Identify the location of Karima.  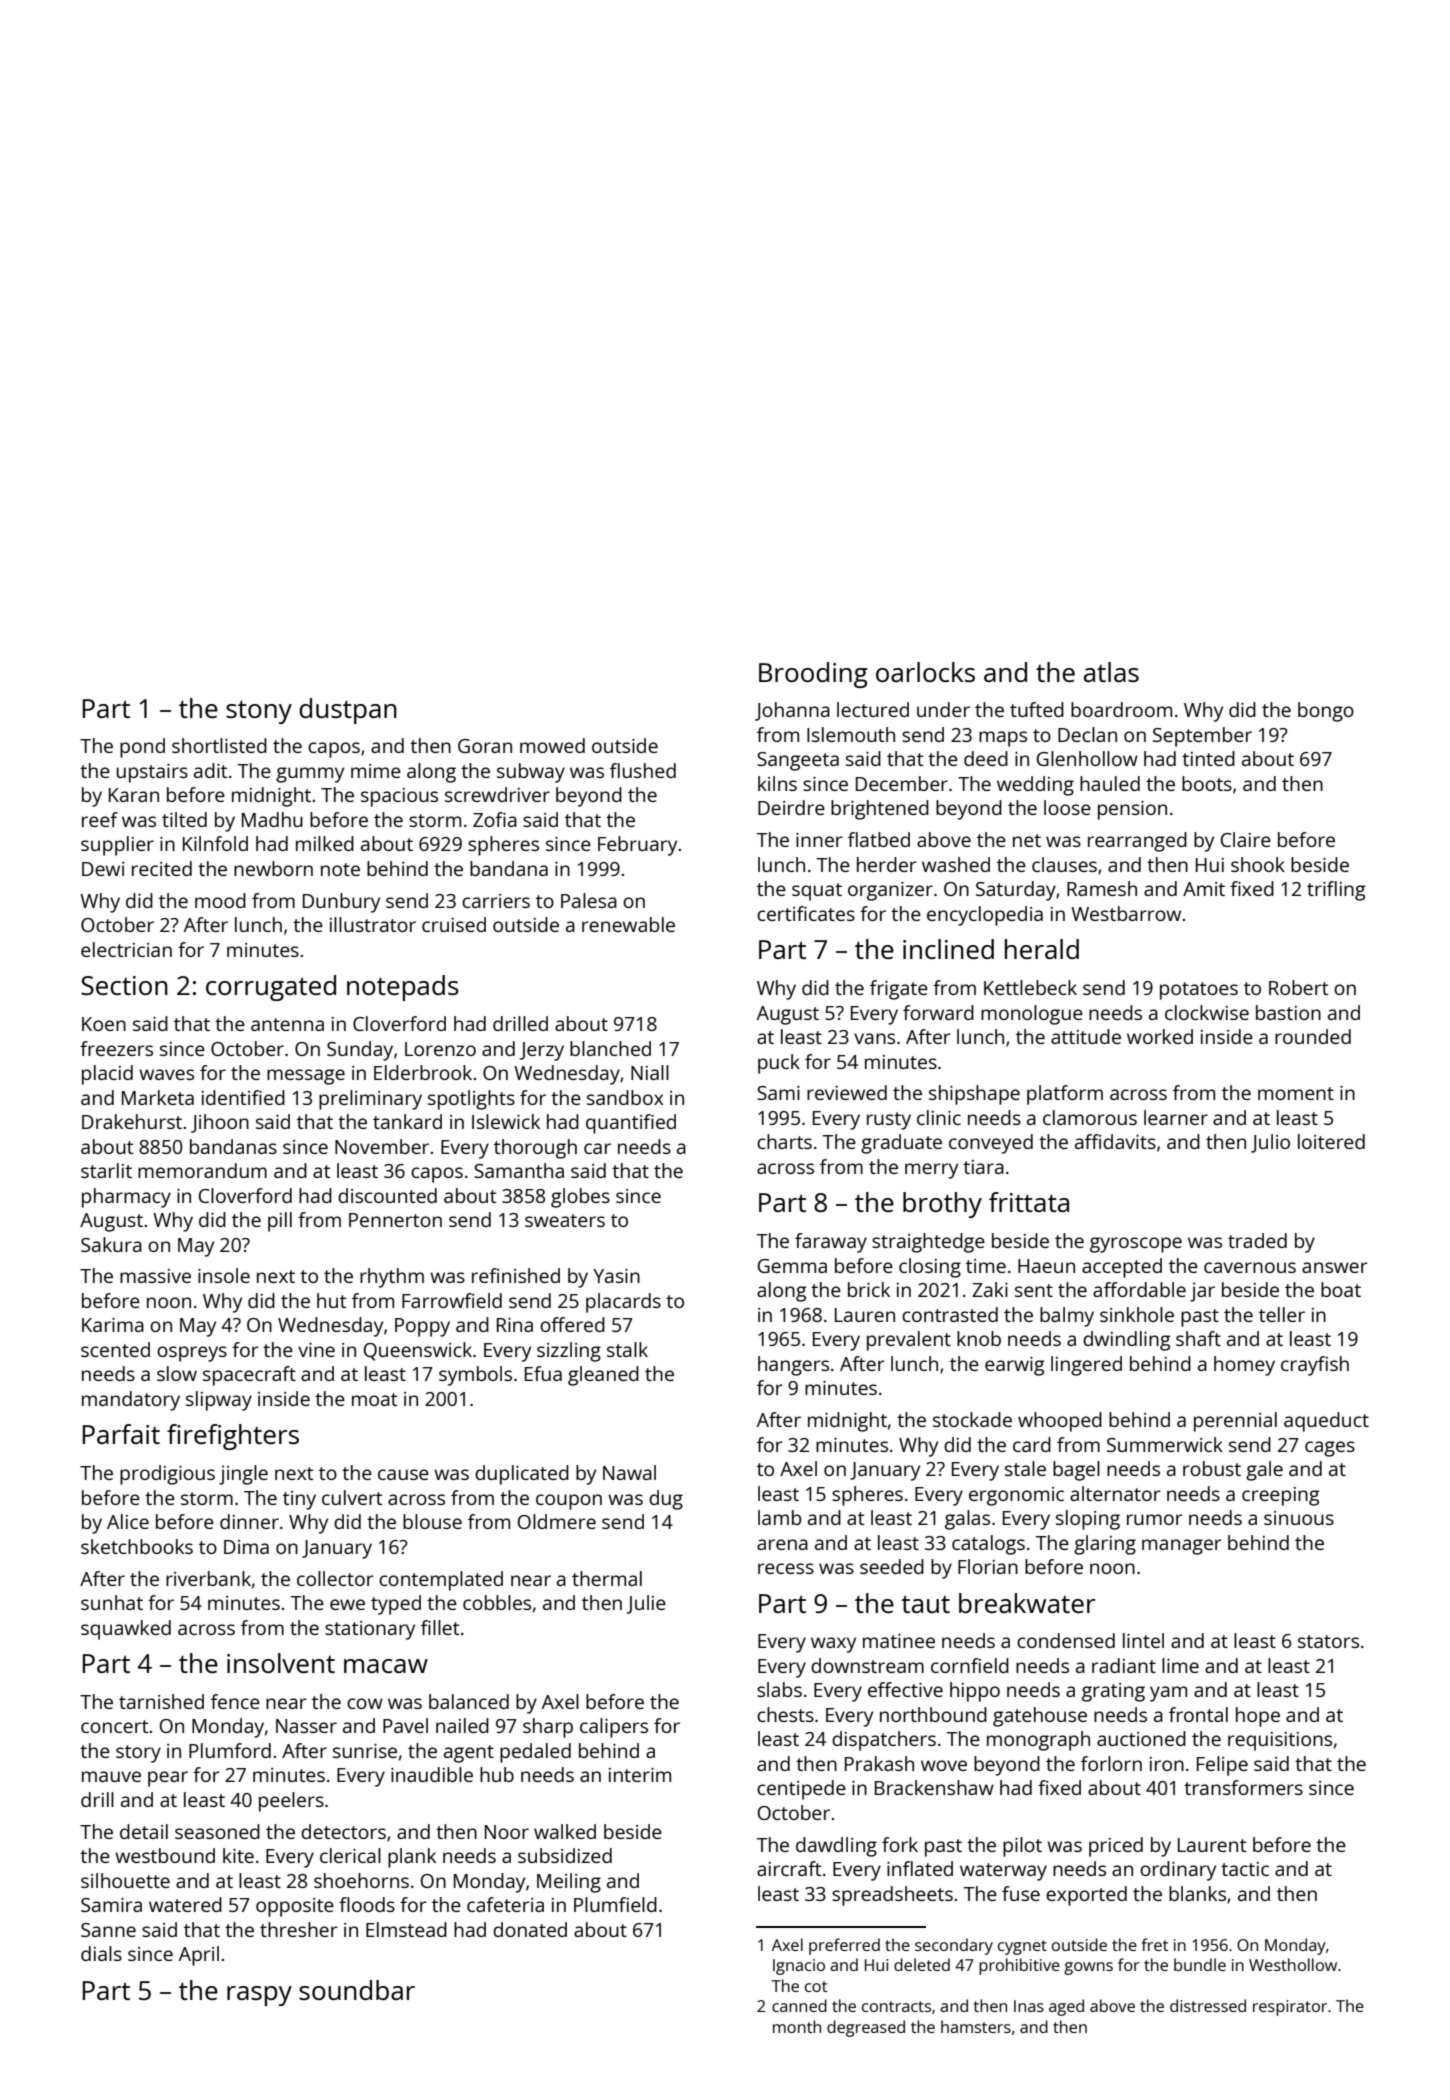
(113, 1325).
